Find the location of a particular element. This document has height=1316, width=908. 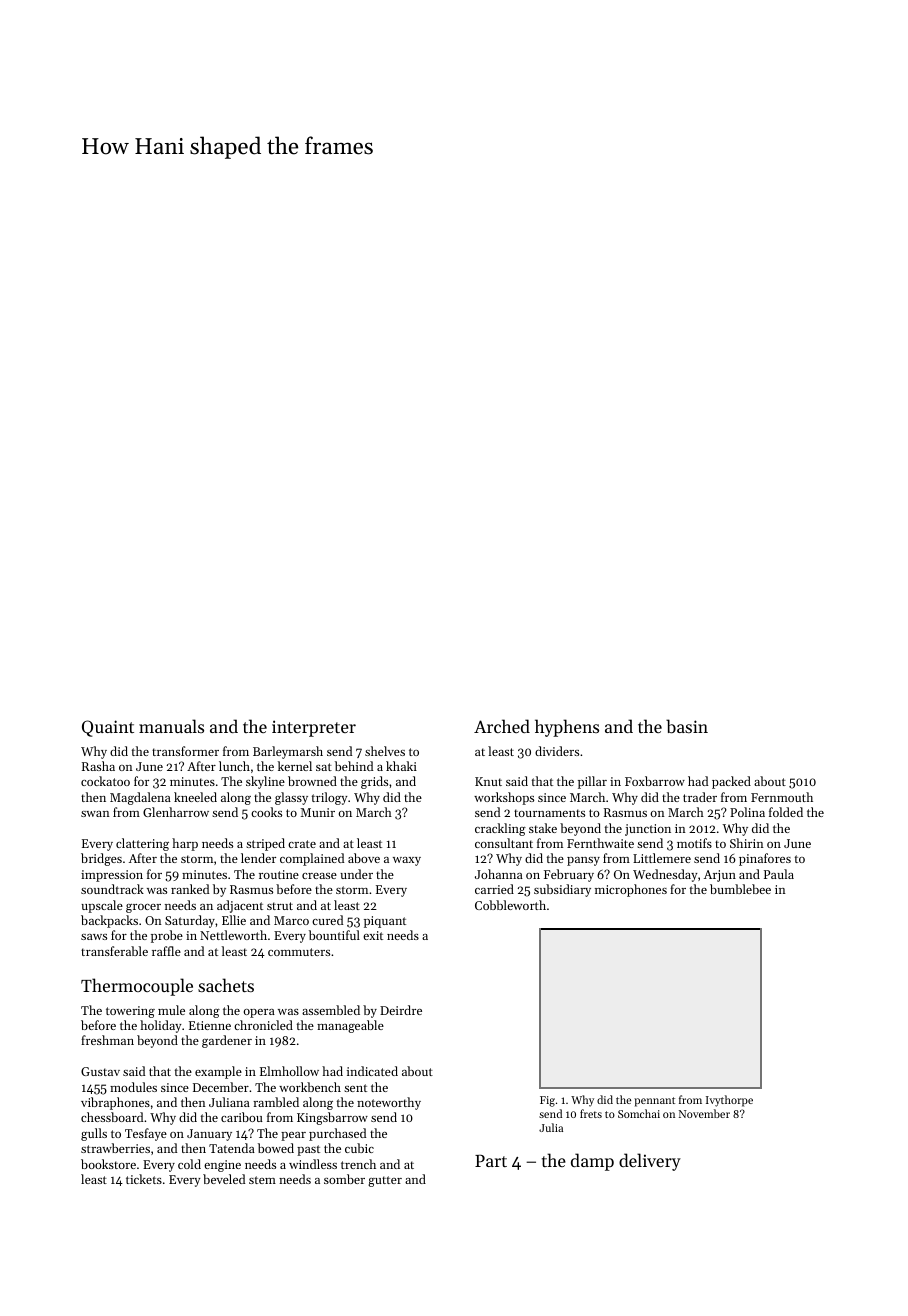

caribou is located at coordinates (242, 1117).
